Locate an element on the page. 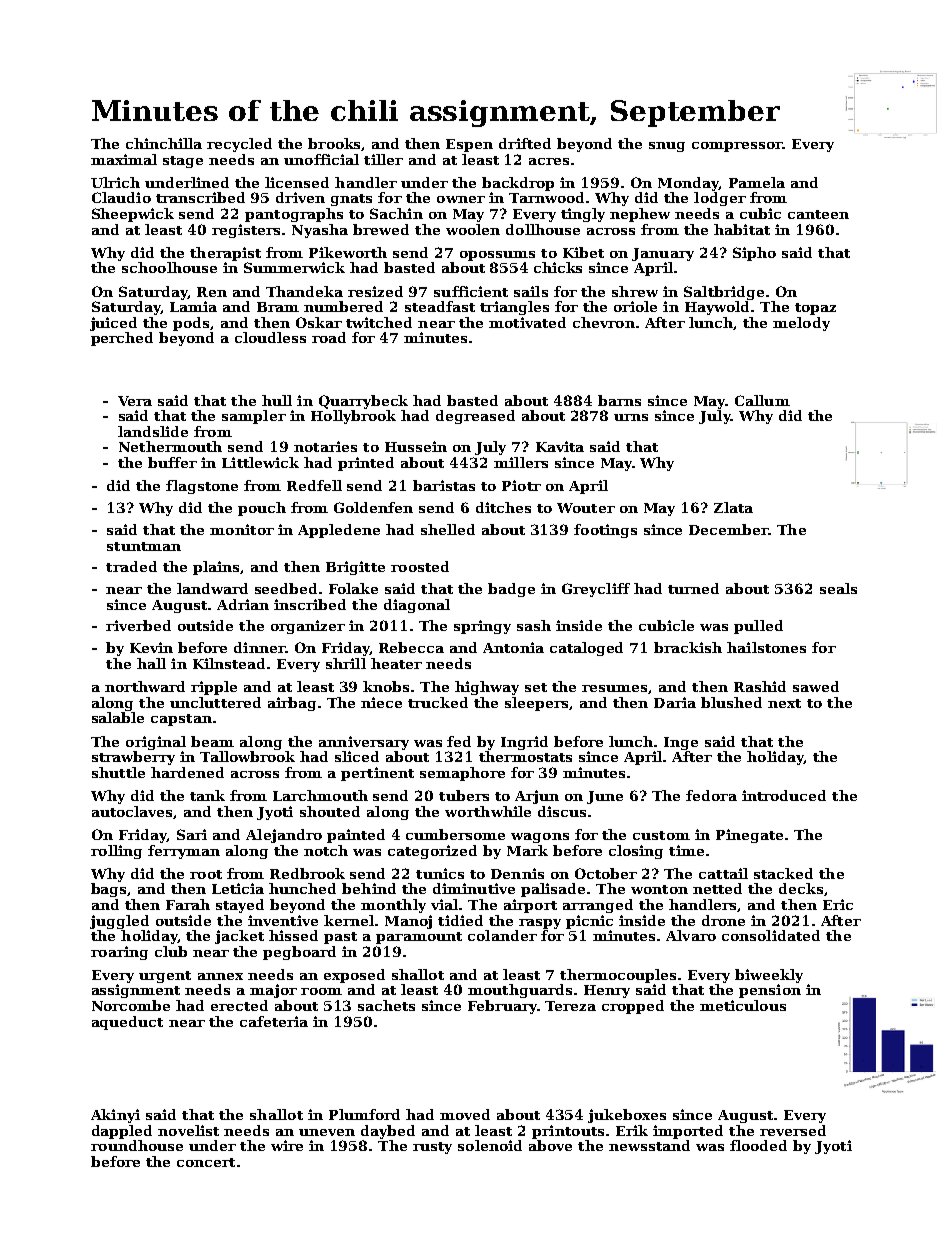  perched is located at coordinates (122, 339).
